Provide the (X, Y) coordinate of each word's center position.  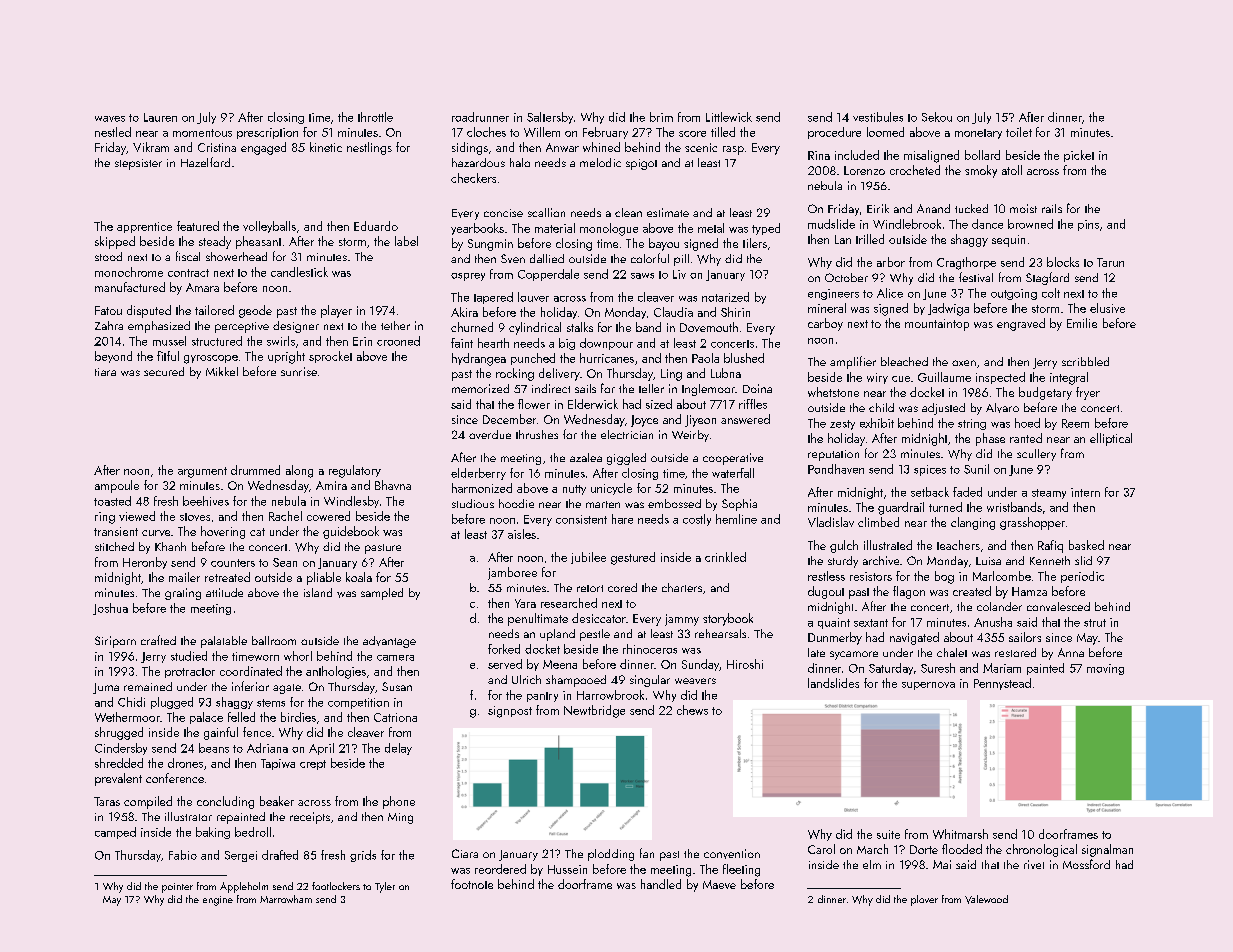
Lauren (160, 117)
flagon (909, 592)
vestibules (878, 117)
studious (473, 503)
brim (661, 117)
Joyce (644, 421)
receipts (310, 818)
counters (233, 563)
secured (164, 371)
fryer (1088, 393)
